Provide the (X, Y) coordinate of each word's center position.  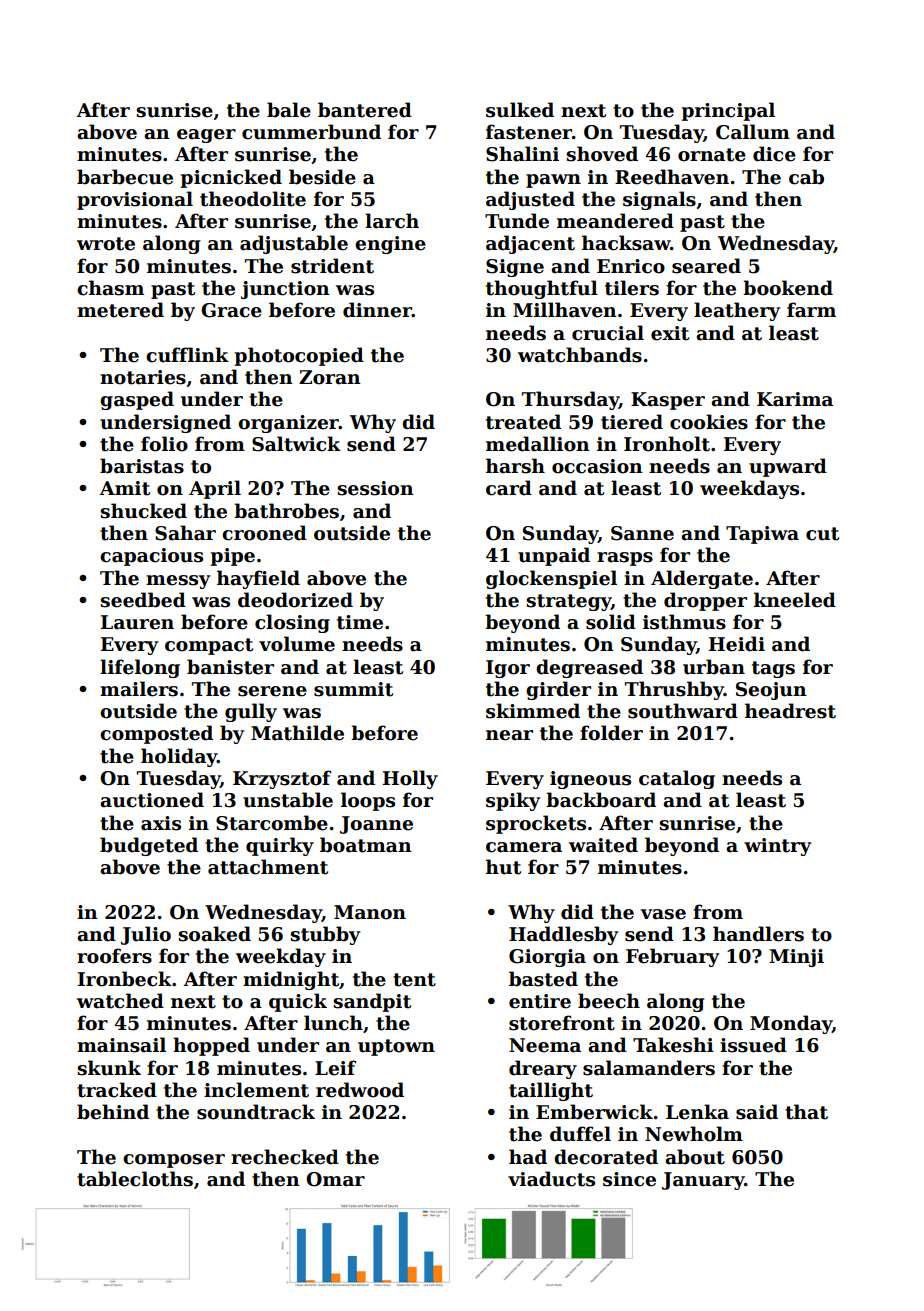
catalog (677, 779)
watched (120, 1001)
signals (659, 200)
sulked (520, 110)
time (360, 622)
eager (206, 136)
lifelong (140, 668)
